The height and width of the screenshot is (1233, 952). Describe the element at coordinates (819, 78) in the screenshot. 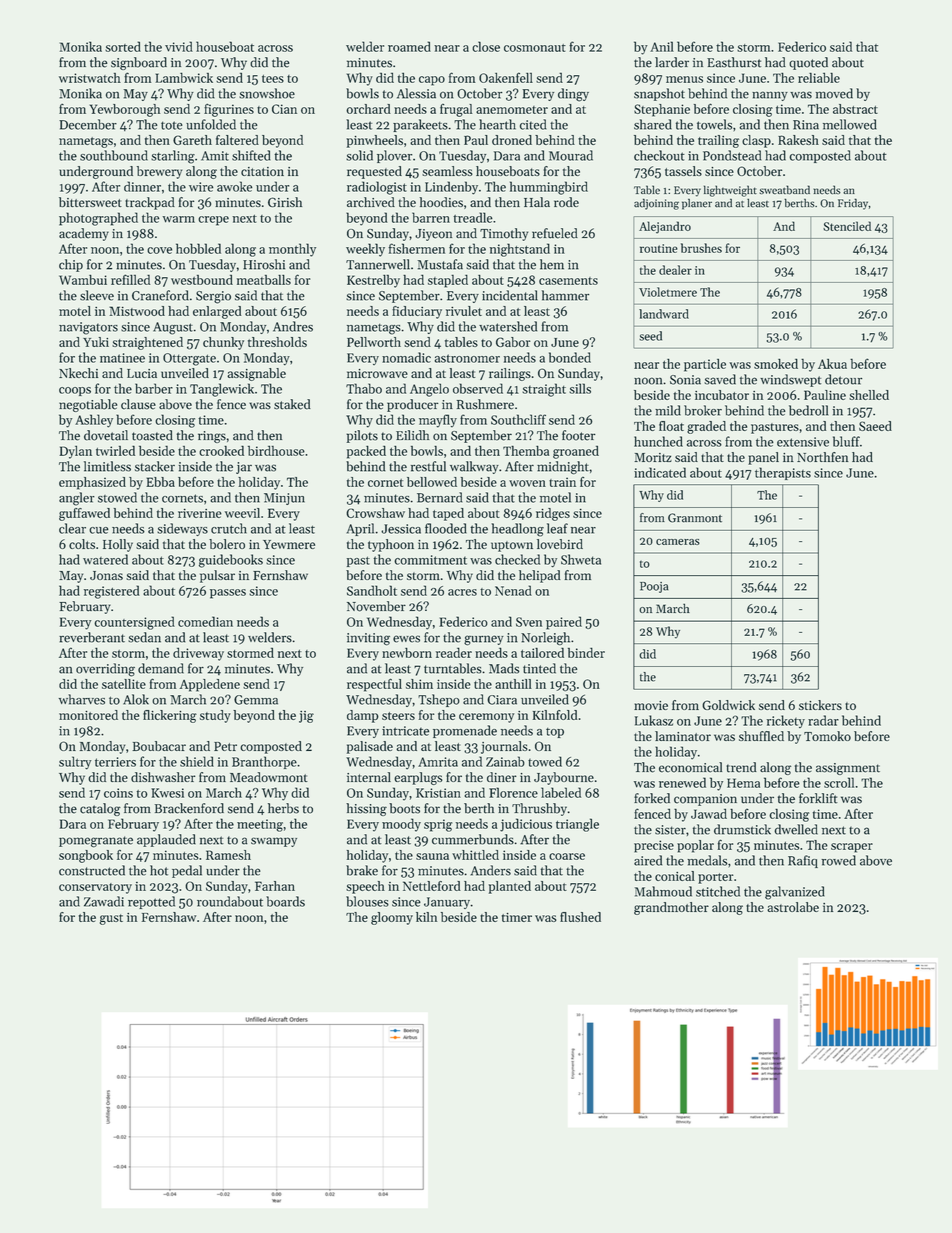

I see `reliable` at that location.
